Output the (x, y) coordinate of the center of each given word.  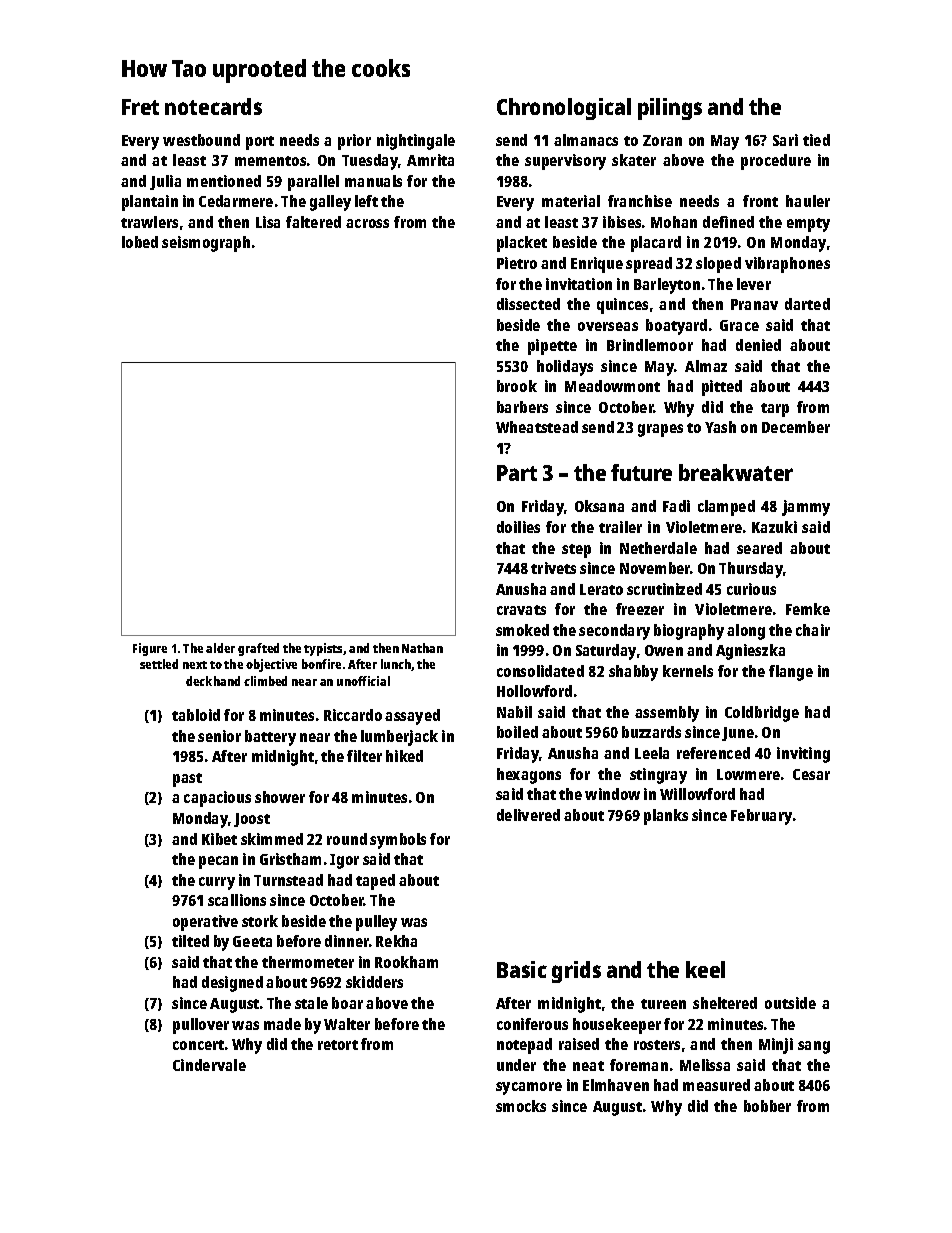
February (761, 817)
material (571, 201)
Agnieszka (750, 652)
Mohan (674, 222)
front (760, 201)
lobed (140, 242)
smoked (522, 630)
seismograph (206, 244)
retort (338, 1045)
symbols (398, 841)
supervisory (565, 162)
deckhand (213, 681)
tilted (190, 941)
